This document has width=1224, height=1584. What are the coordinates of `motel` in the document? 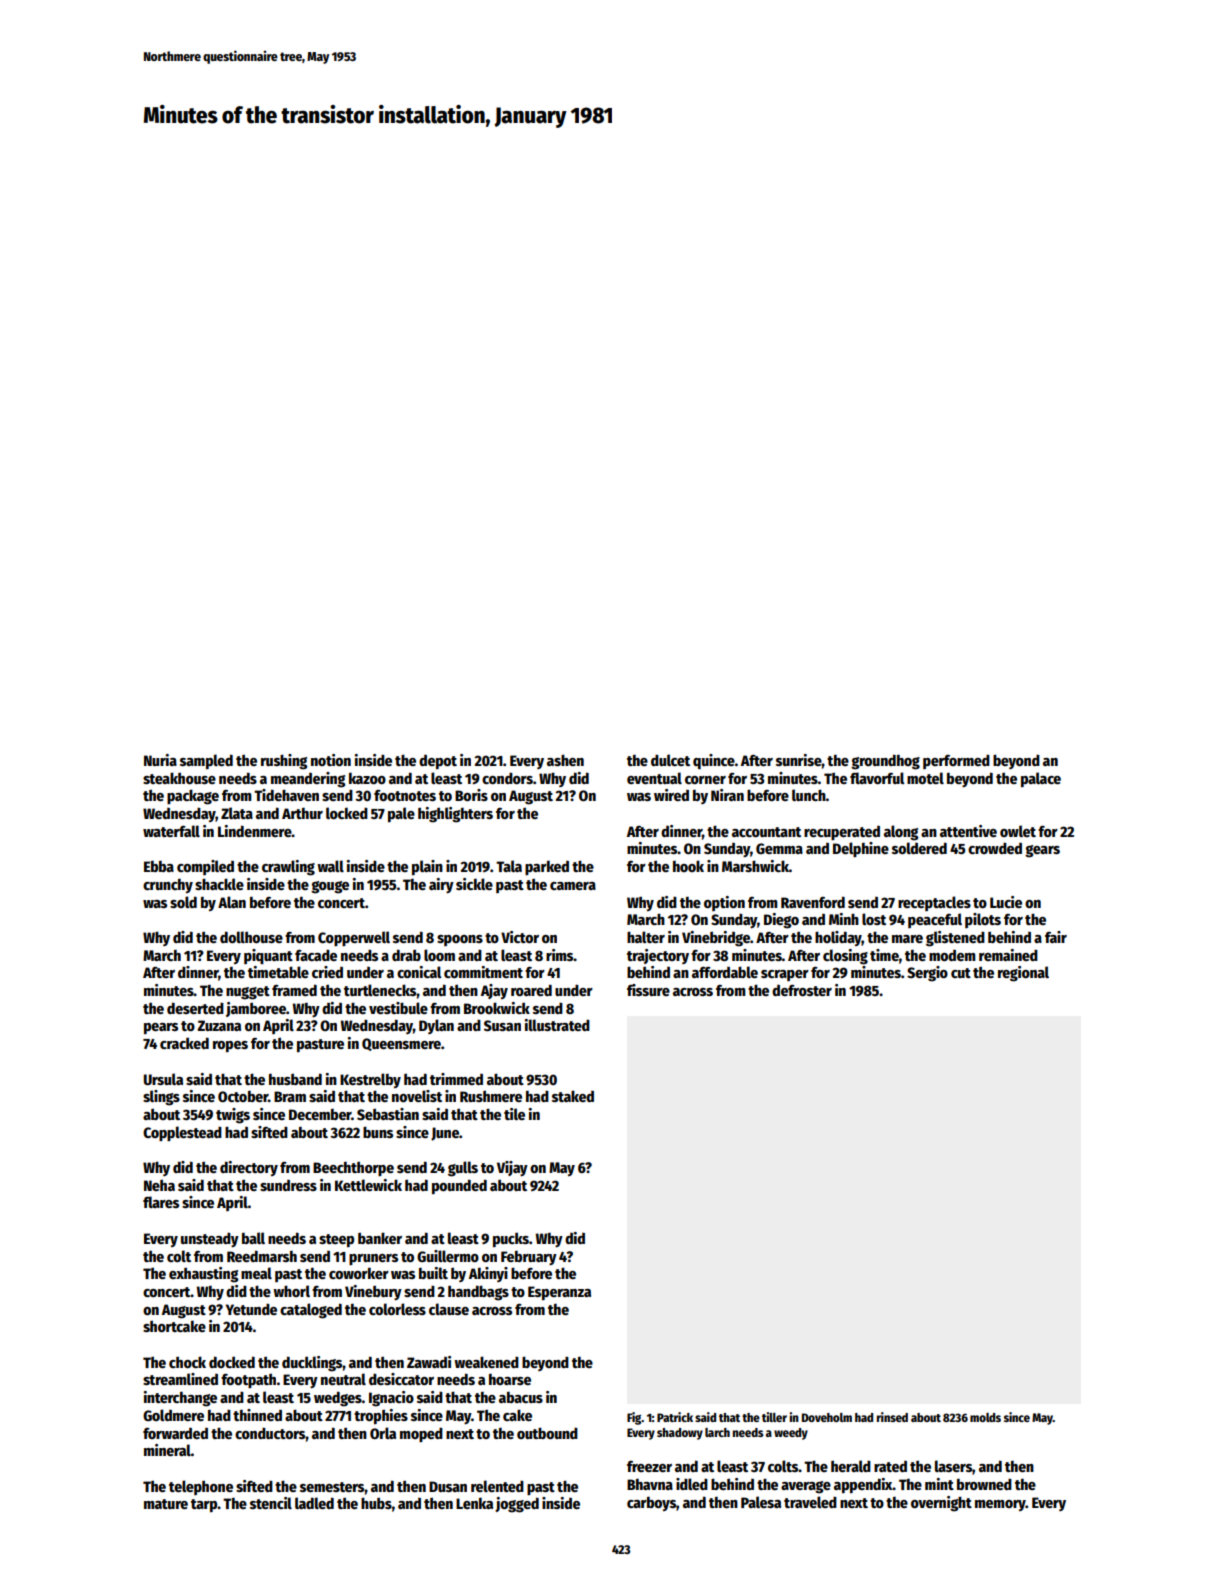 It's located at (925, 778).
